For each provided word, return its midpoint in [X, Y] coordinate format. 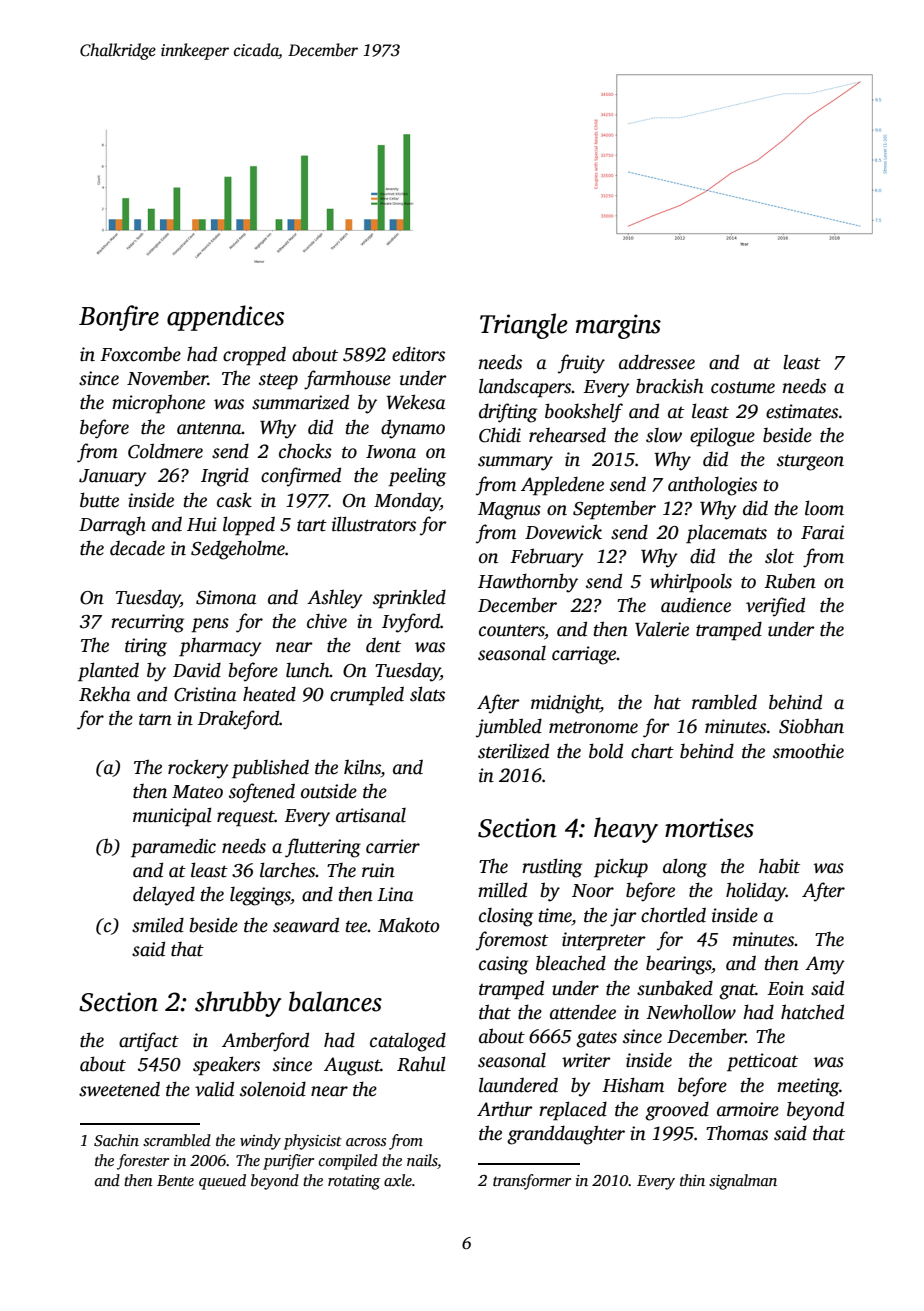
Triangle [524, 326]
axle [398, 1180]
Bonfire [119, 318]
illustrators [374, 524]
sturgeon [810, 463]
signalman [743, 1182]
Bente [175, 1180]
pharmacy [220, 647]
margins [618, 326]
